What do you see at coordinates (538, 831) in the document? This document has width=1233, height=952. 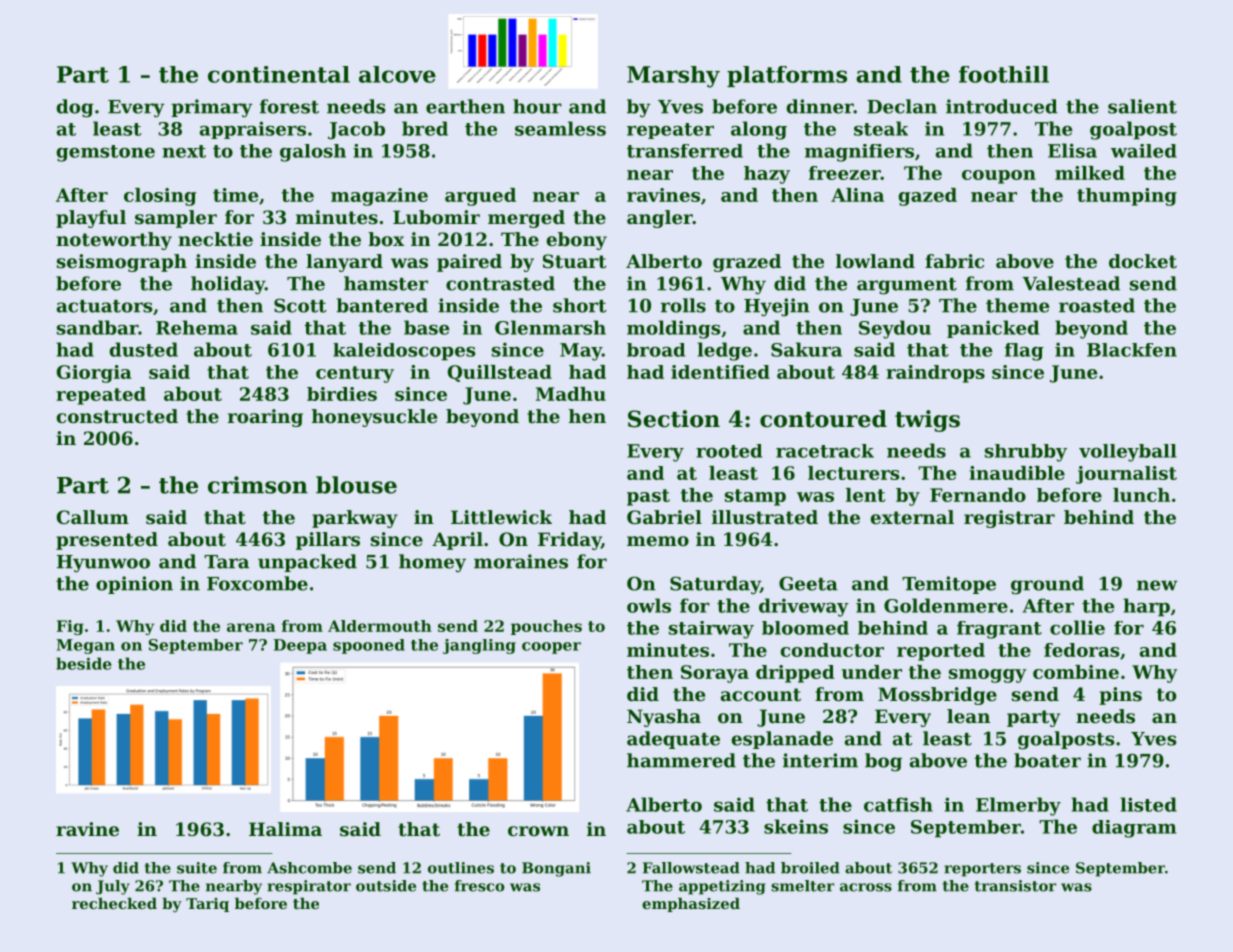 I see `crown` at bounding box center [538, 831].
